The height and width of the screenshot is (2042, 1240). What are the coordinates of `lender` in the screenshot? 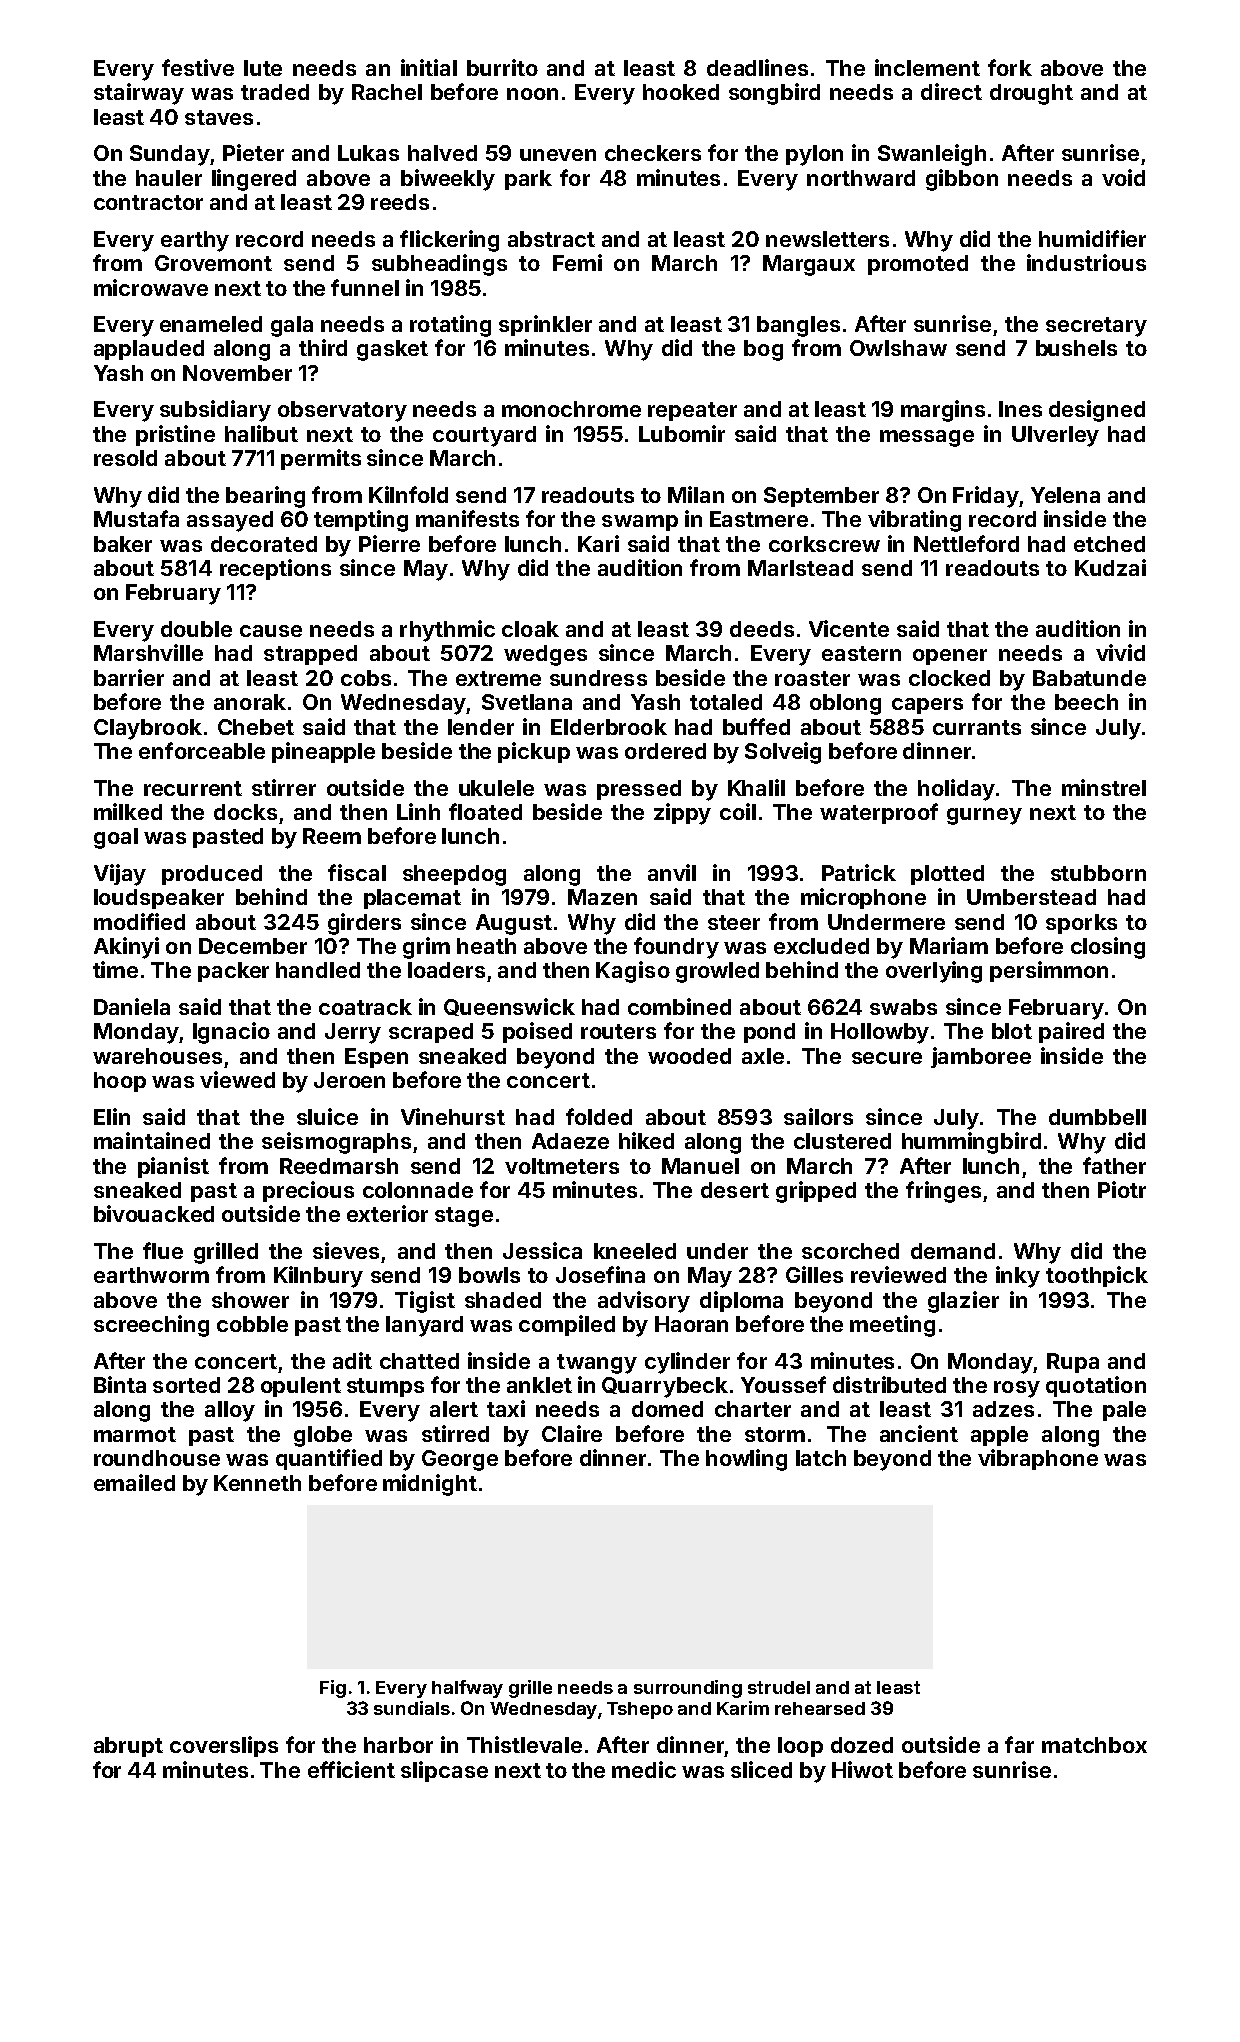 It's located at (481, 727).
